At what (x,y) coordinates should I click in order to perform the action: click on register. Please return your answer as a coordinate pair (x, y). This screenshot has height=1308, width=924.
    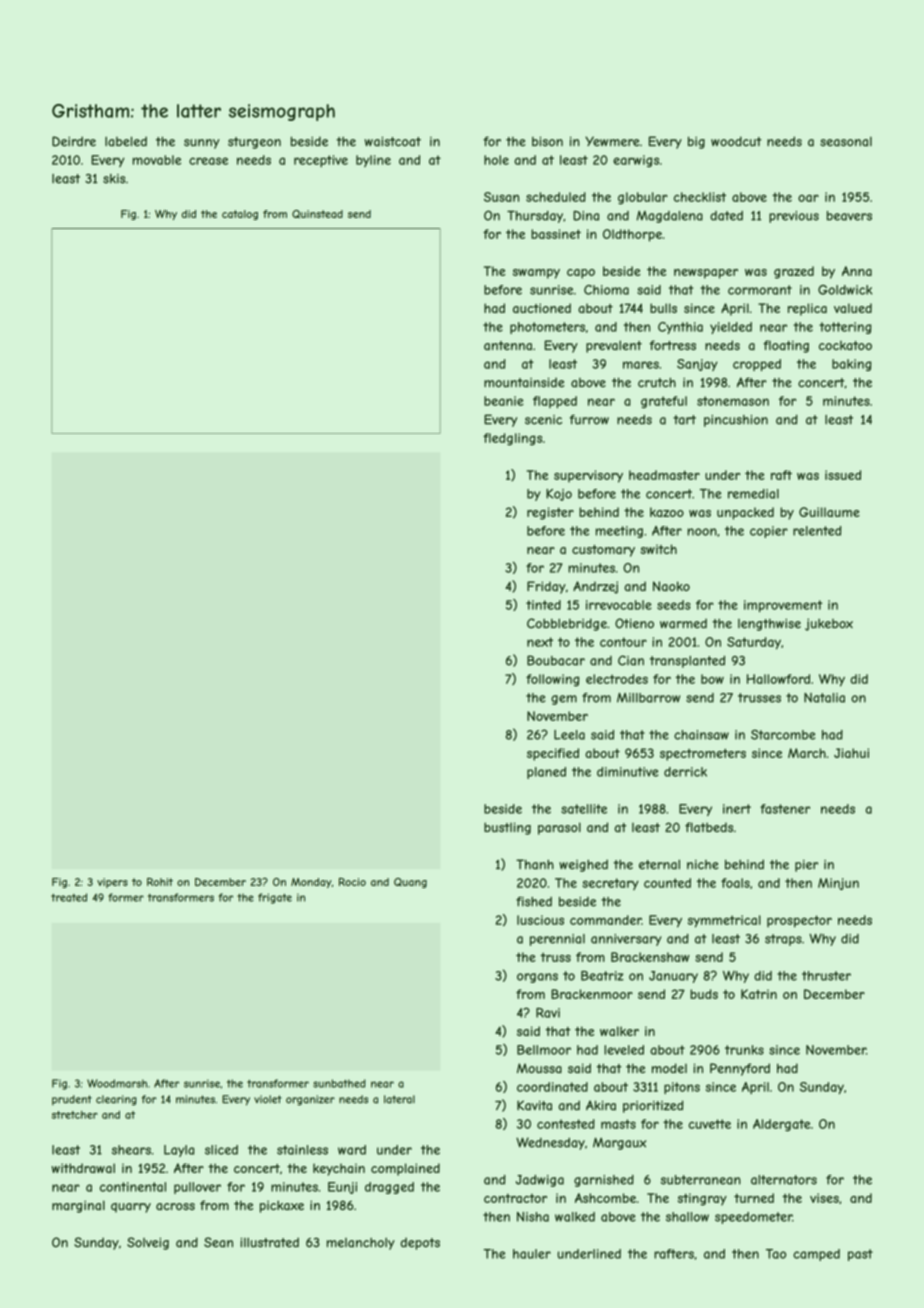
    Looking at the image, I should click on (550, 513).
